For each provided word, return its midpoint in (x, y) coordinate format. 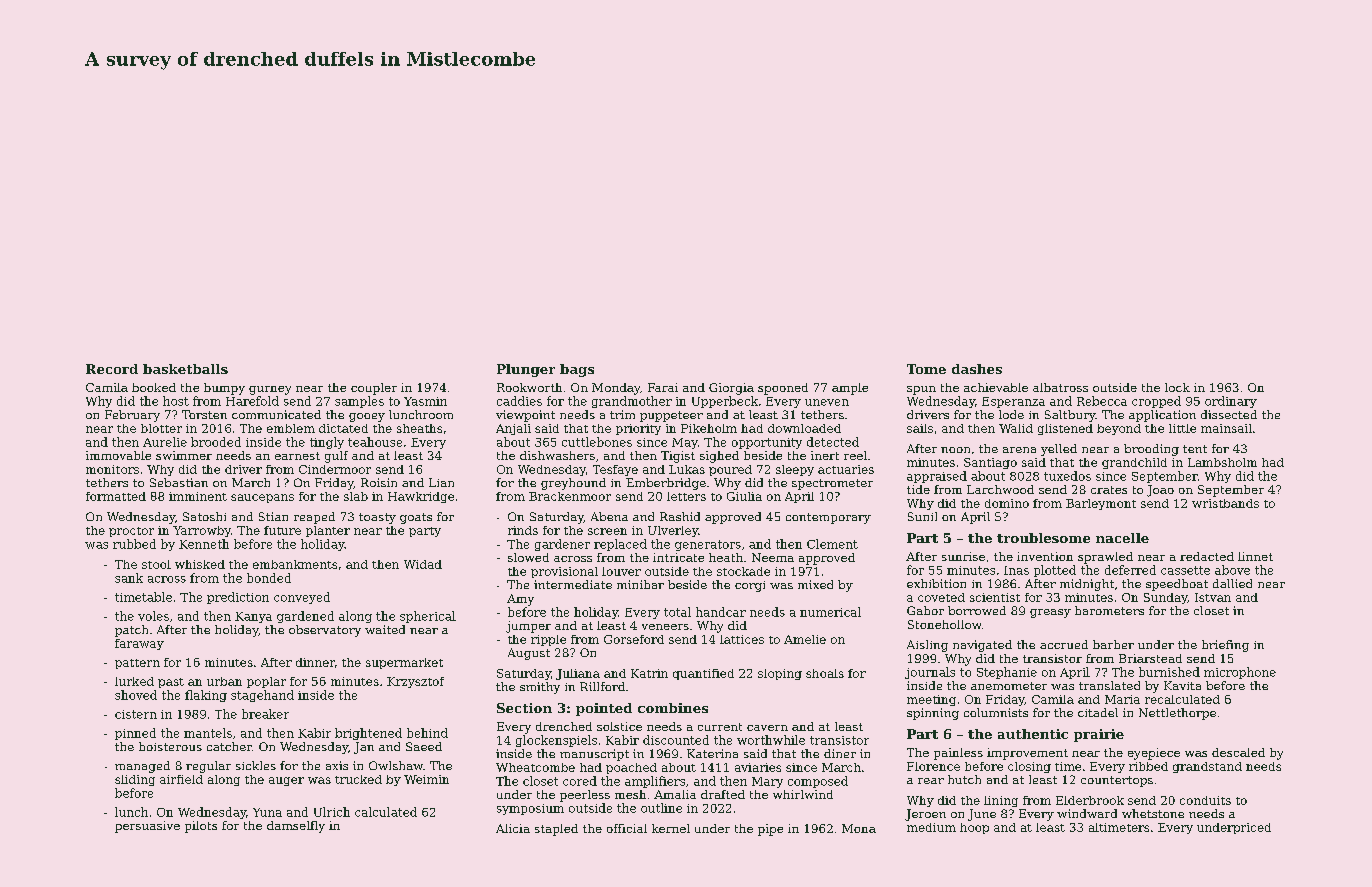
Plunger (526, 370)
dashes (977, 369)
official (627, 828)
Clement (832, 544)
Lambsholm (1222, 462)
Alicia (513, 828)
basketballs (185, 369)
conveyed (302, 598)
